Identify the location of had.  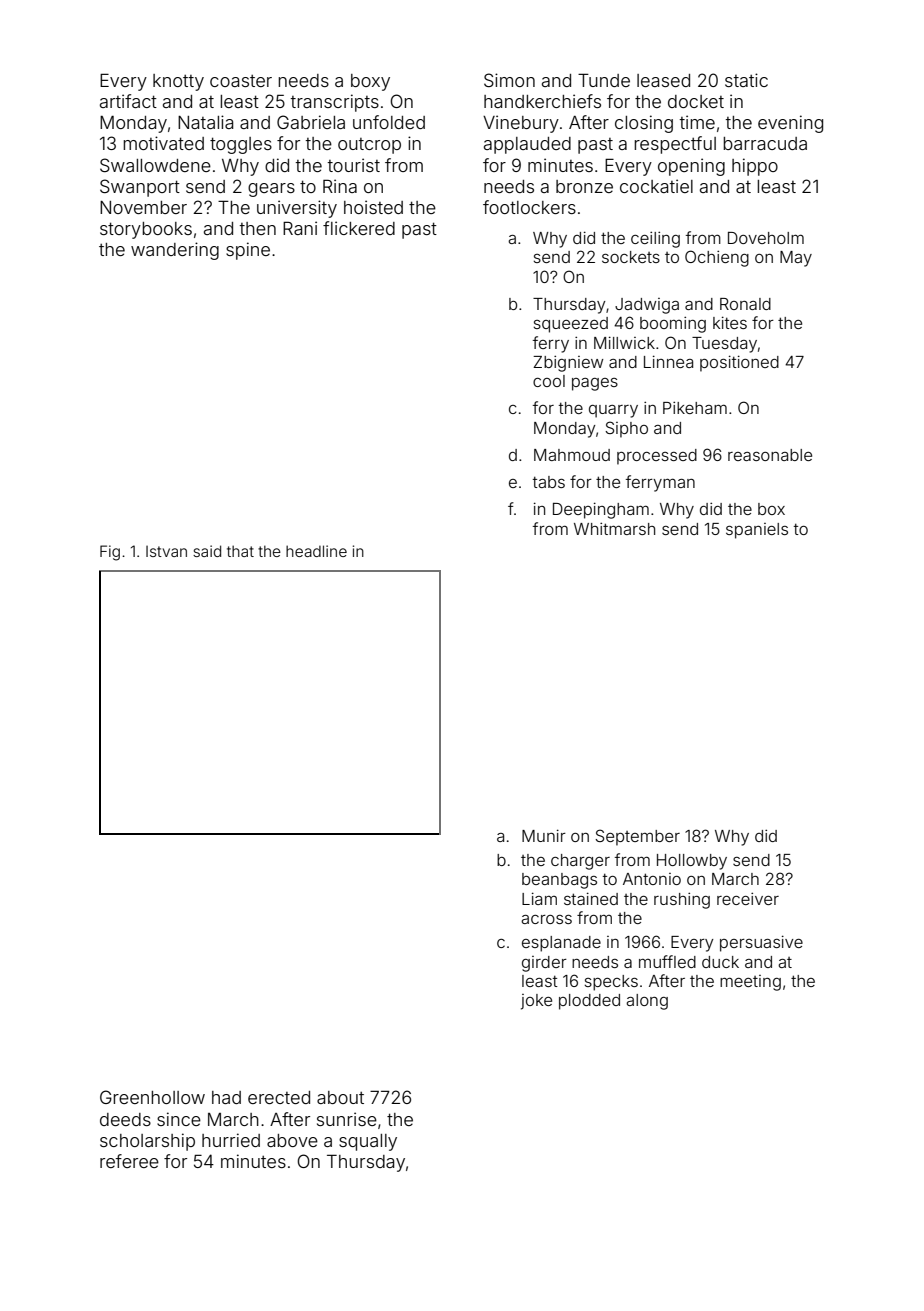
(226, 1097).
